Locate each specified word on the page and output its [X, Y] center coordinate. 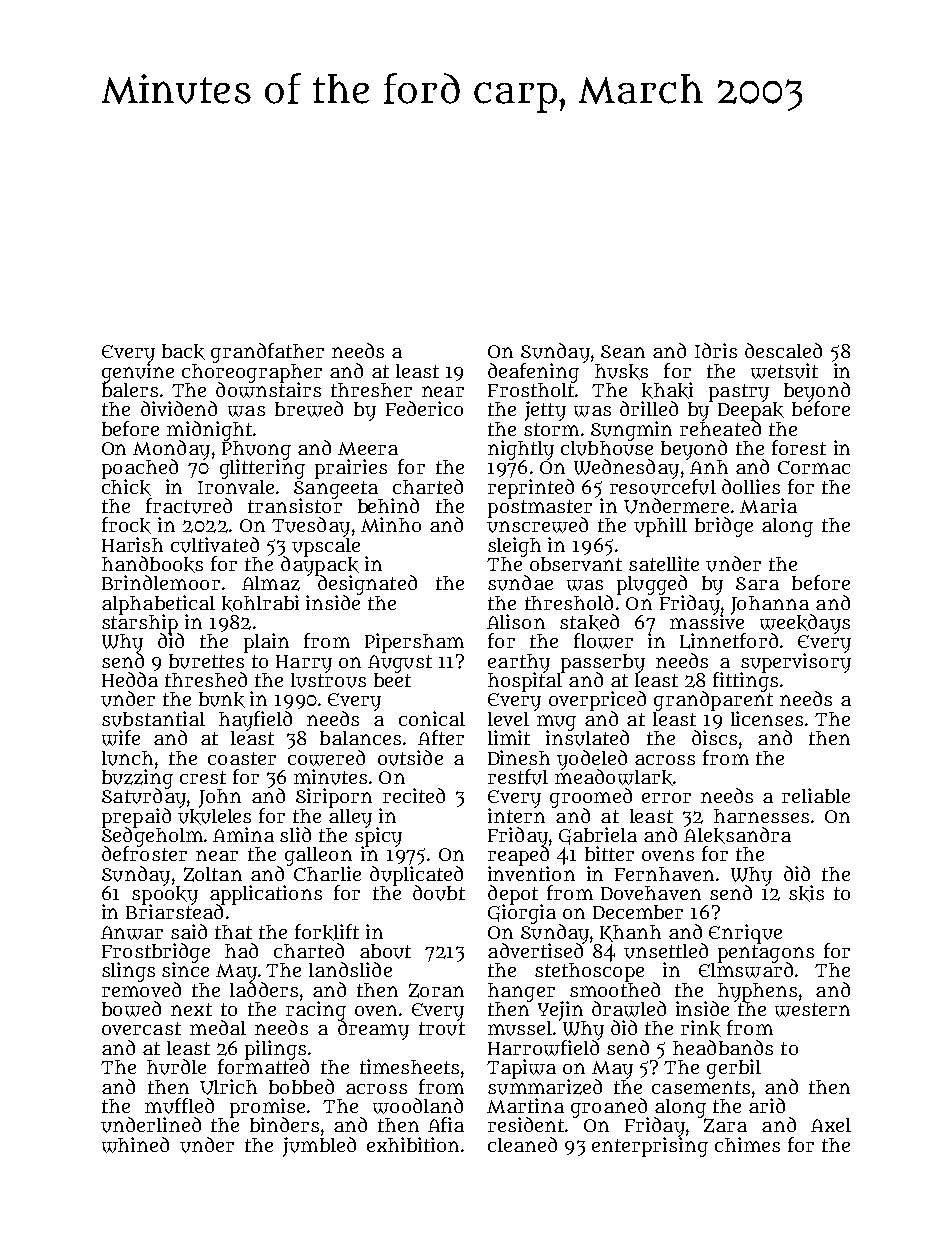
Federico [424, 408]
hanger [521, 992]
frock [126, 525]
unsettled [666, 951]
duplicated [416, 875]
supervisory [796, 662]
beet [392, 680]
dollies [751, 486]
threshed [206, 679]
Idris [716, 350]
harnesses [761, 816]
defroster [144, 853]
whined [135, 1145]
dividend [179, 408]
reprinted [531, 489]
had [241, 950]
